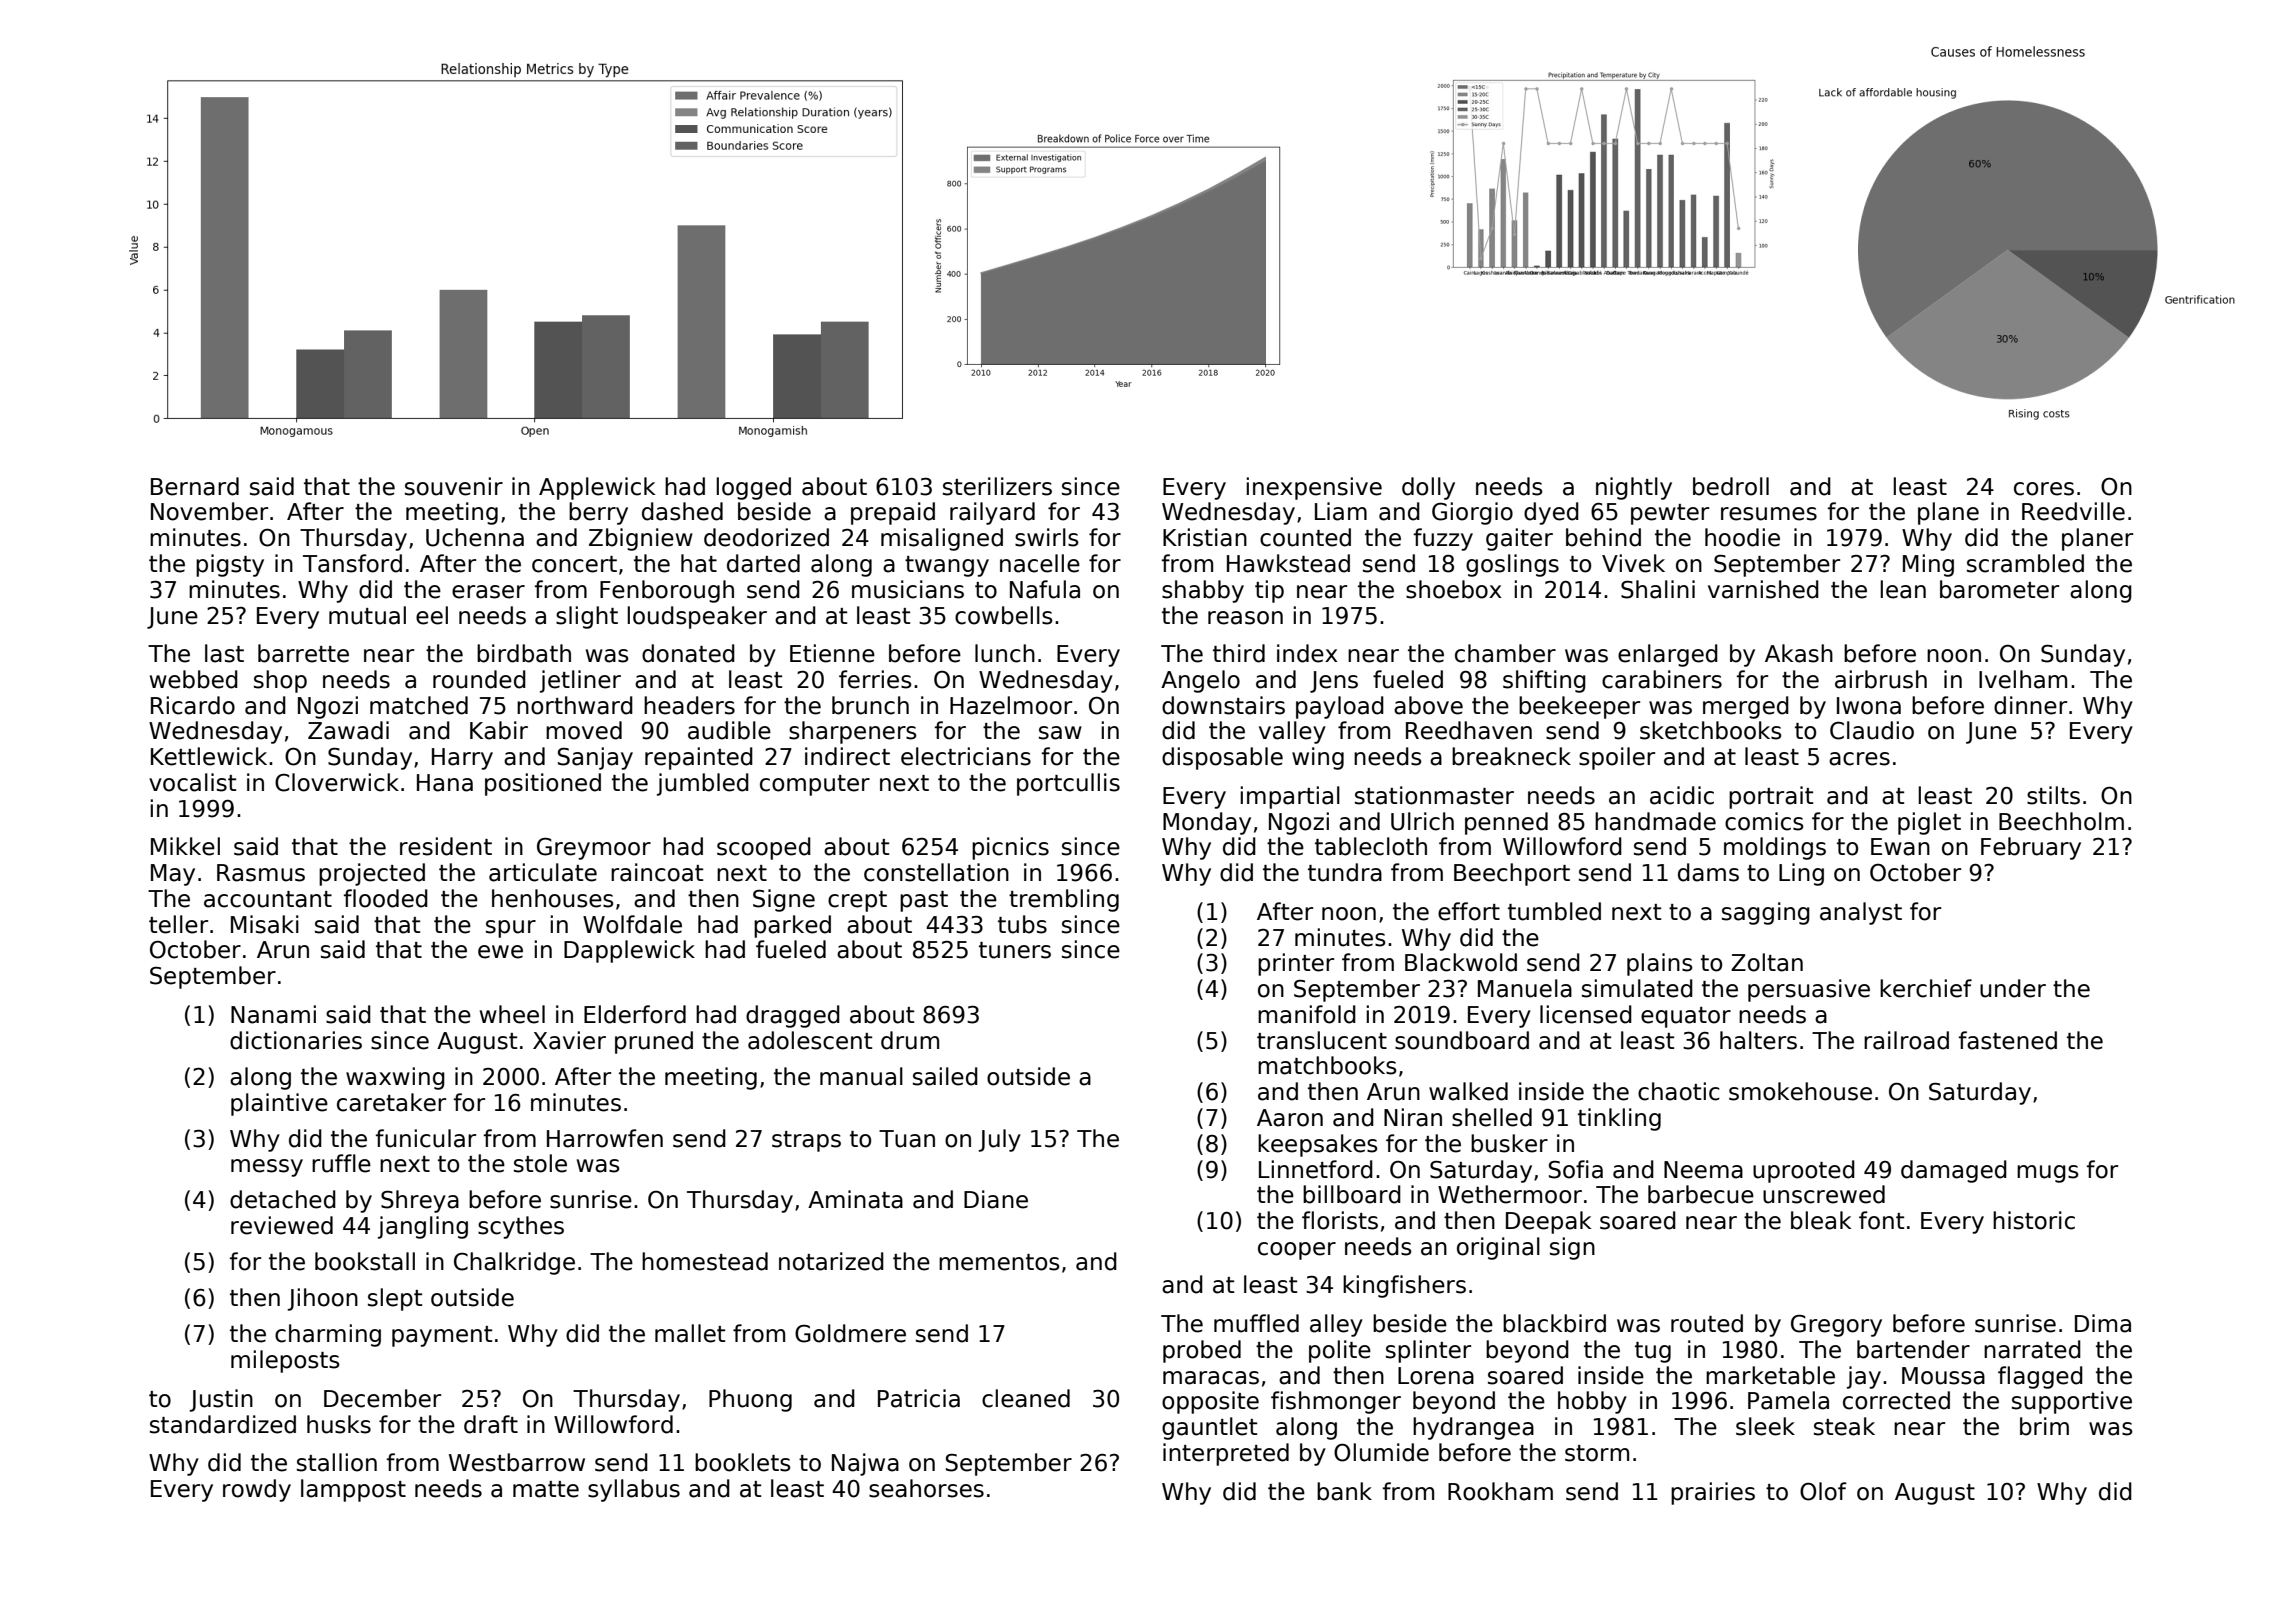  Describe the element at coordinates (1872, 730) in the screenshot. I see `Claudio` at that location.
